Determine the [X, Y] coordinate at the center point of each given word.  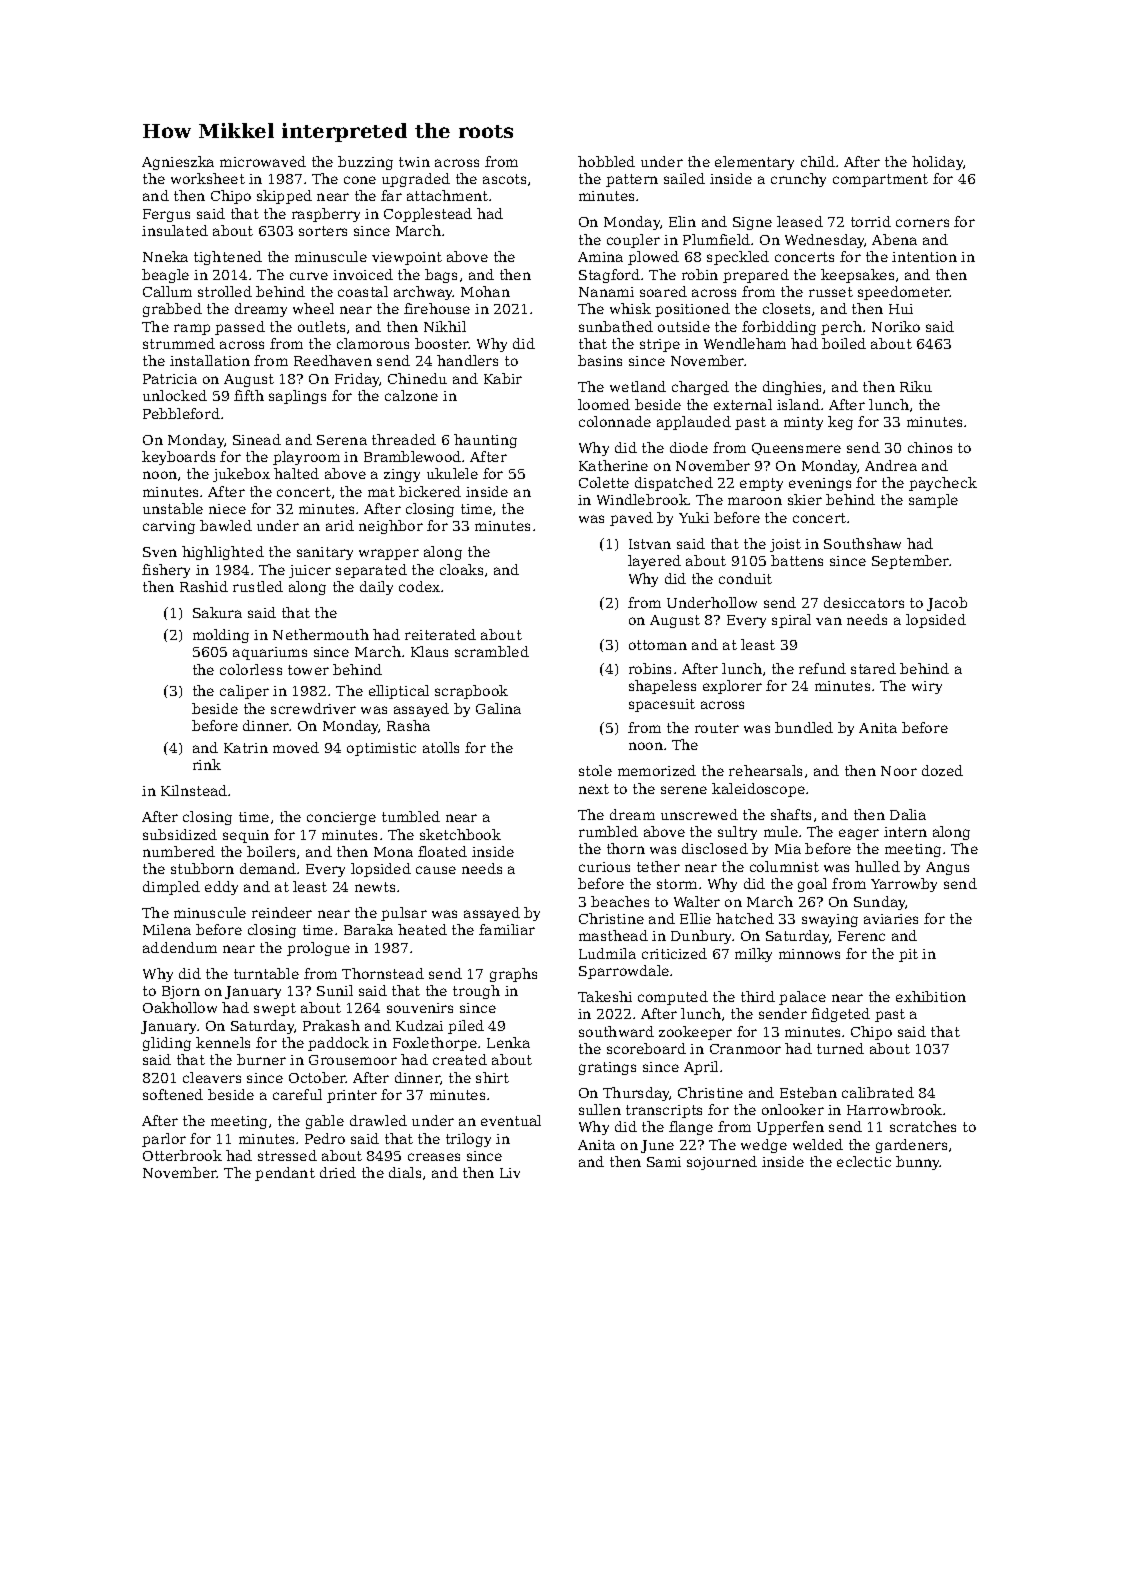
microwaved [263, 161]
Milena [167, 929]
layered [654, 562]
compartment [880, 180]
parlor [164, 1140]
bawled [226, 525]
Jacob [947, 604]
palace [802, 998]
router [717, 728]
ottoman [658, 645]
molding [221, 636]
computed [673, 998]
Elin [682, 221]
